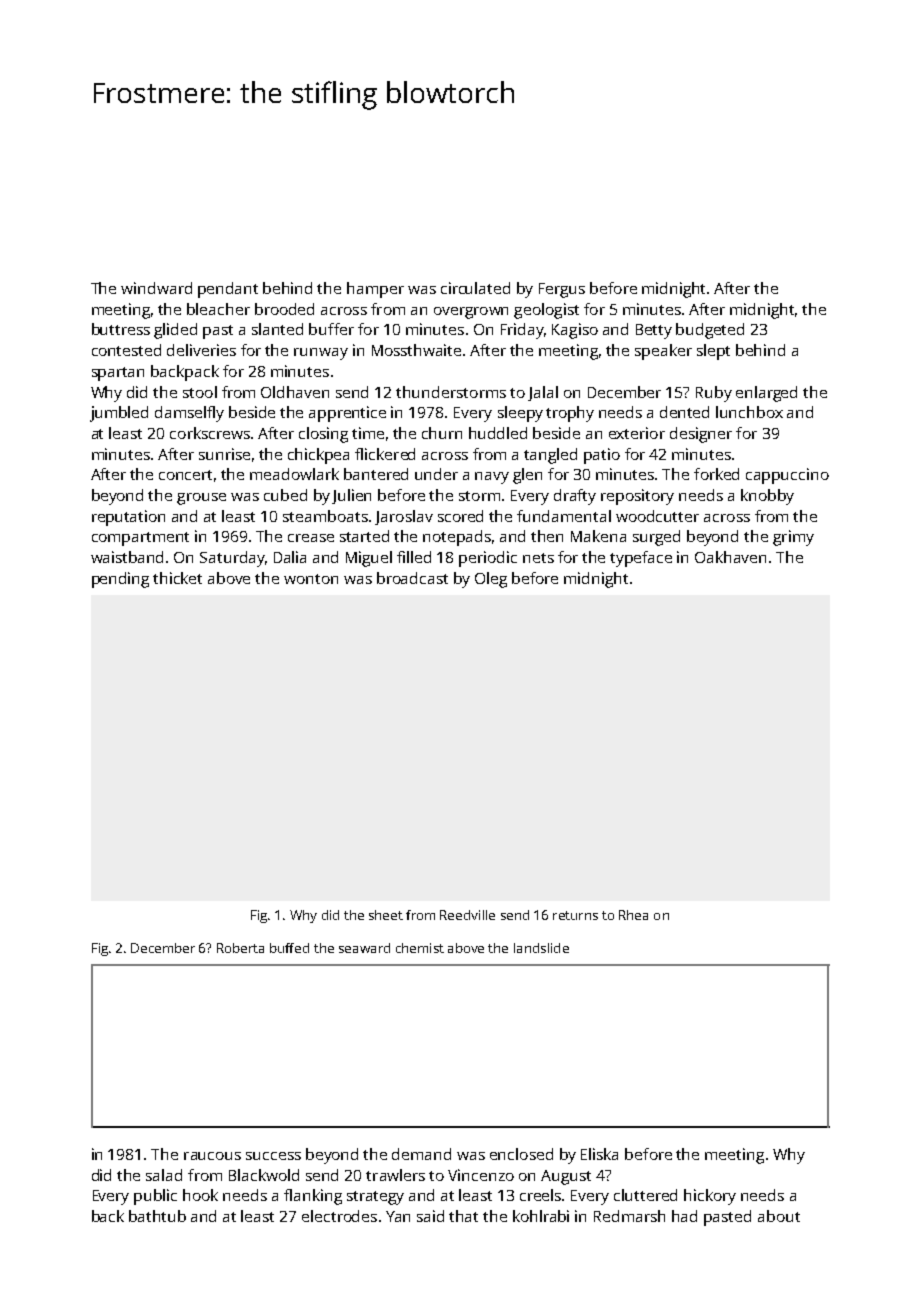 The height and width of the screenshot is (1307, 920). Describe the element at coordinates (575, 915) in the screenshot. I see `returns` at that location.
